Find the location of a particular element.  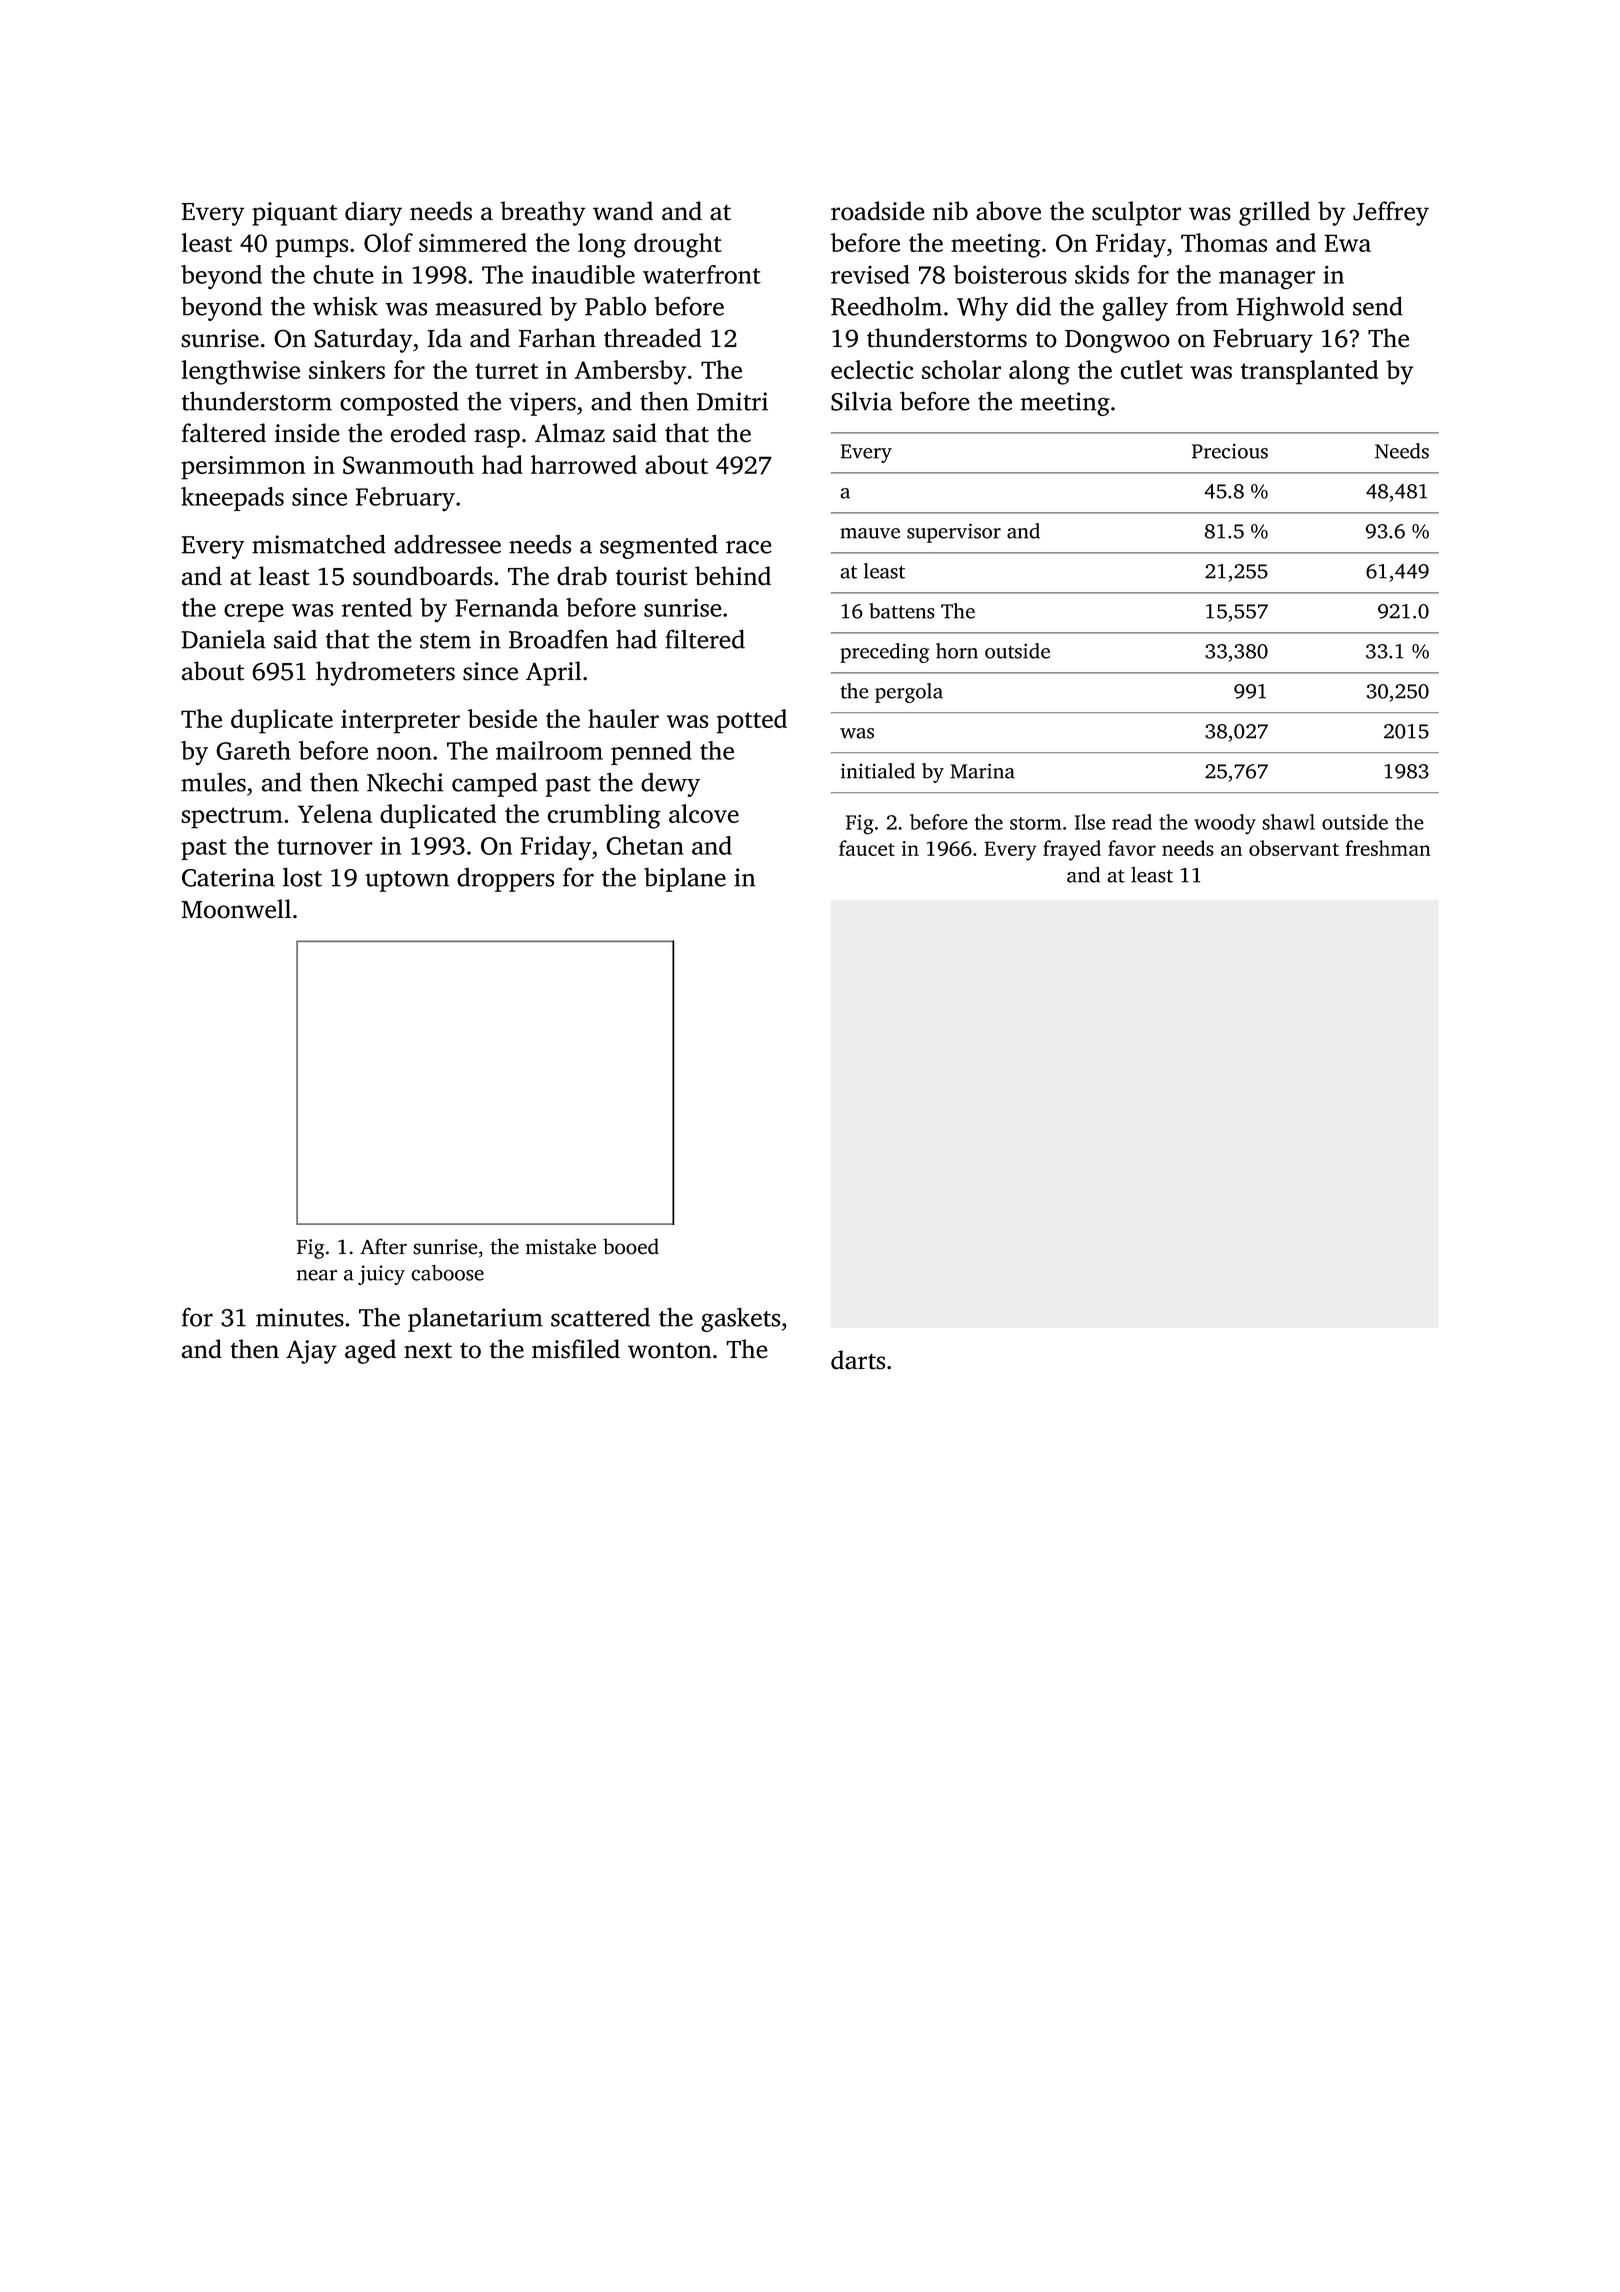

Jeffrey is located at coordinates (1391, 213).
